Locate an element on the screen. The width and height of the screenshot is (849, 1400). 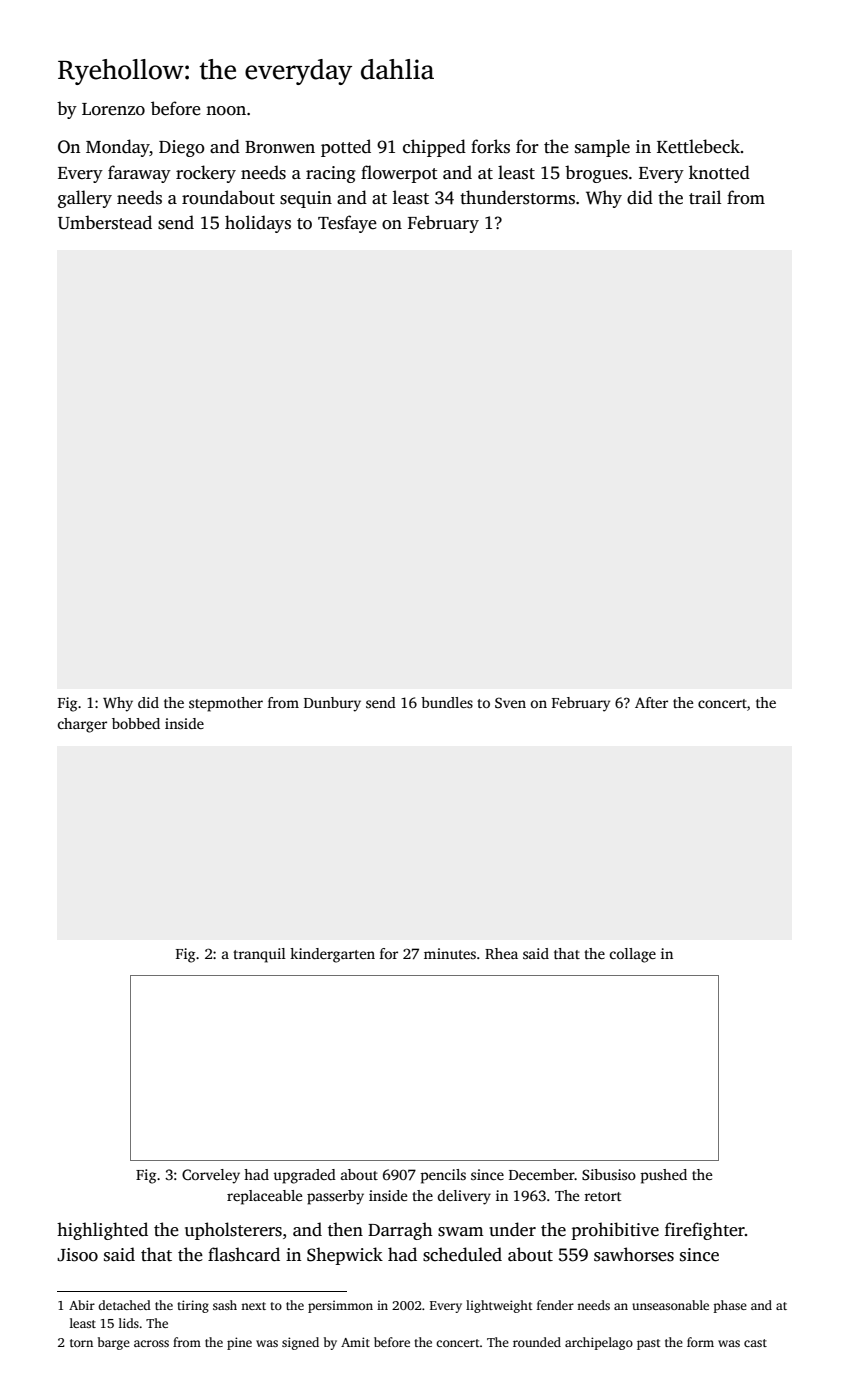
After is located at coordinates (651, 702).
